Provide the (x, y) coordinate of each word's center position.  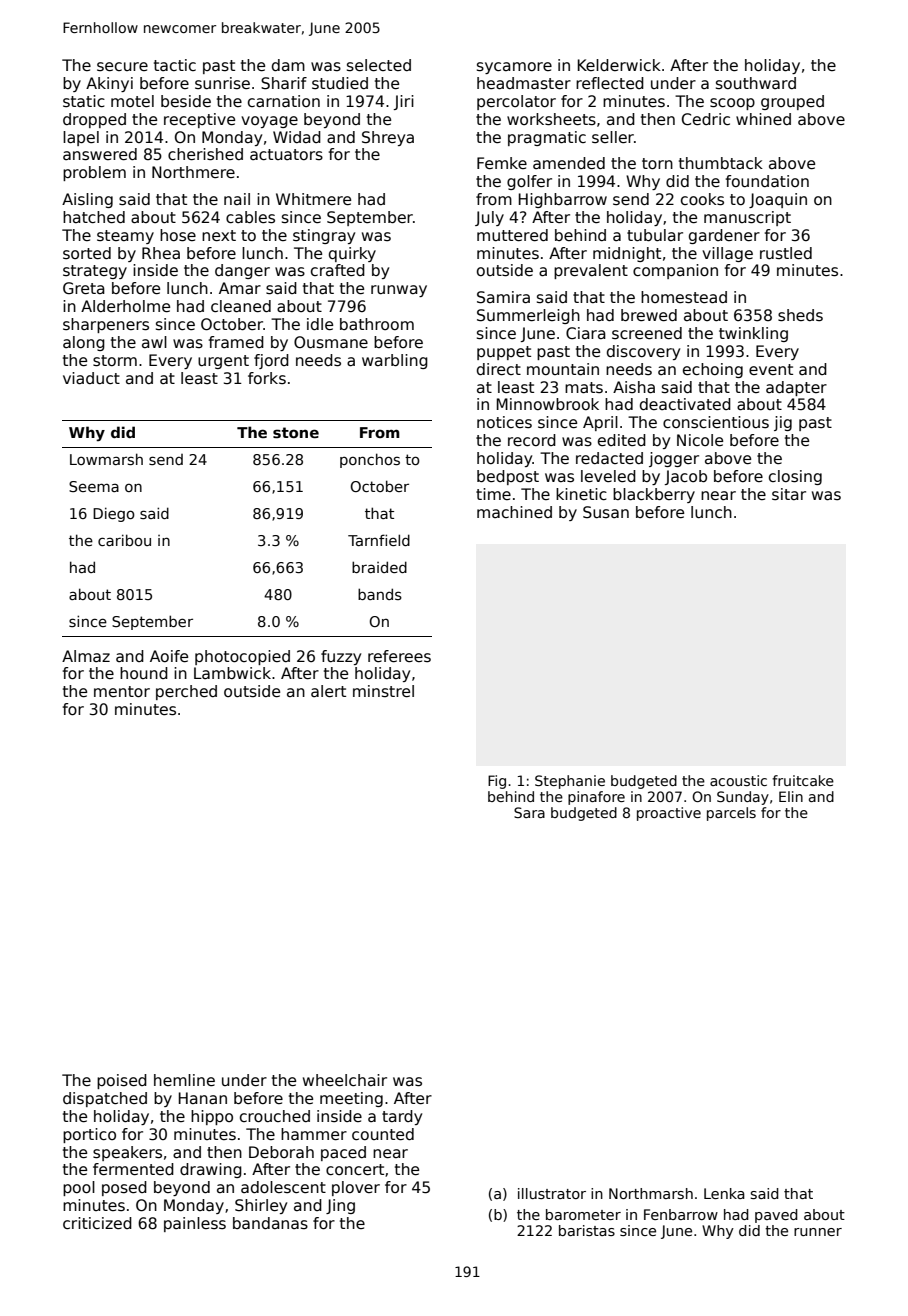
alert (328, 691)
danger (242, 271)
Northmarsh (651, 1193)
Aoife (169, 656)
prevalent (591, 271)
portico (89, 1135)
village (727, 254)
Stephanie (570, 782)
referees (399, 656)
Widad (297, 137)
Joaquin (778, 200)
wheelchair (345, 1080)
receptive (199, 120)
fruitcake (803, 780)
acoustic (738, 780)
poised (122, 1081)
